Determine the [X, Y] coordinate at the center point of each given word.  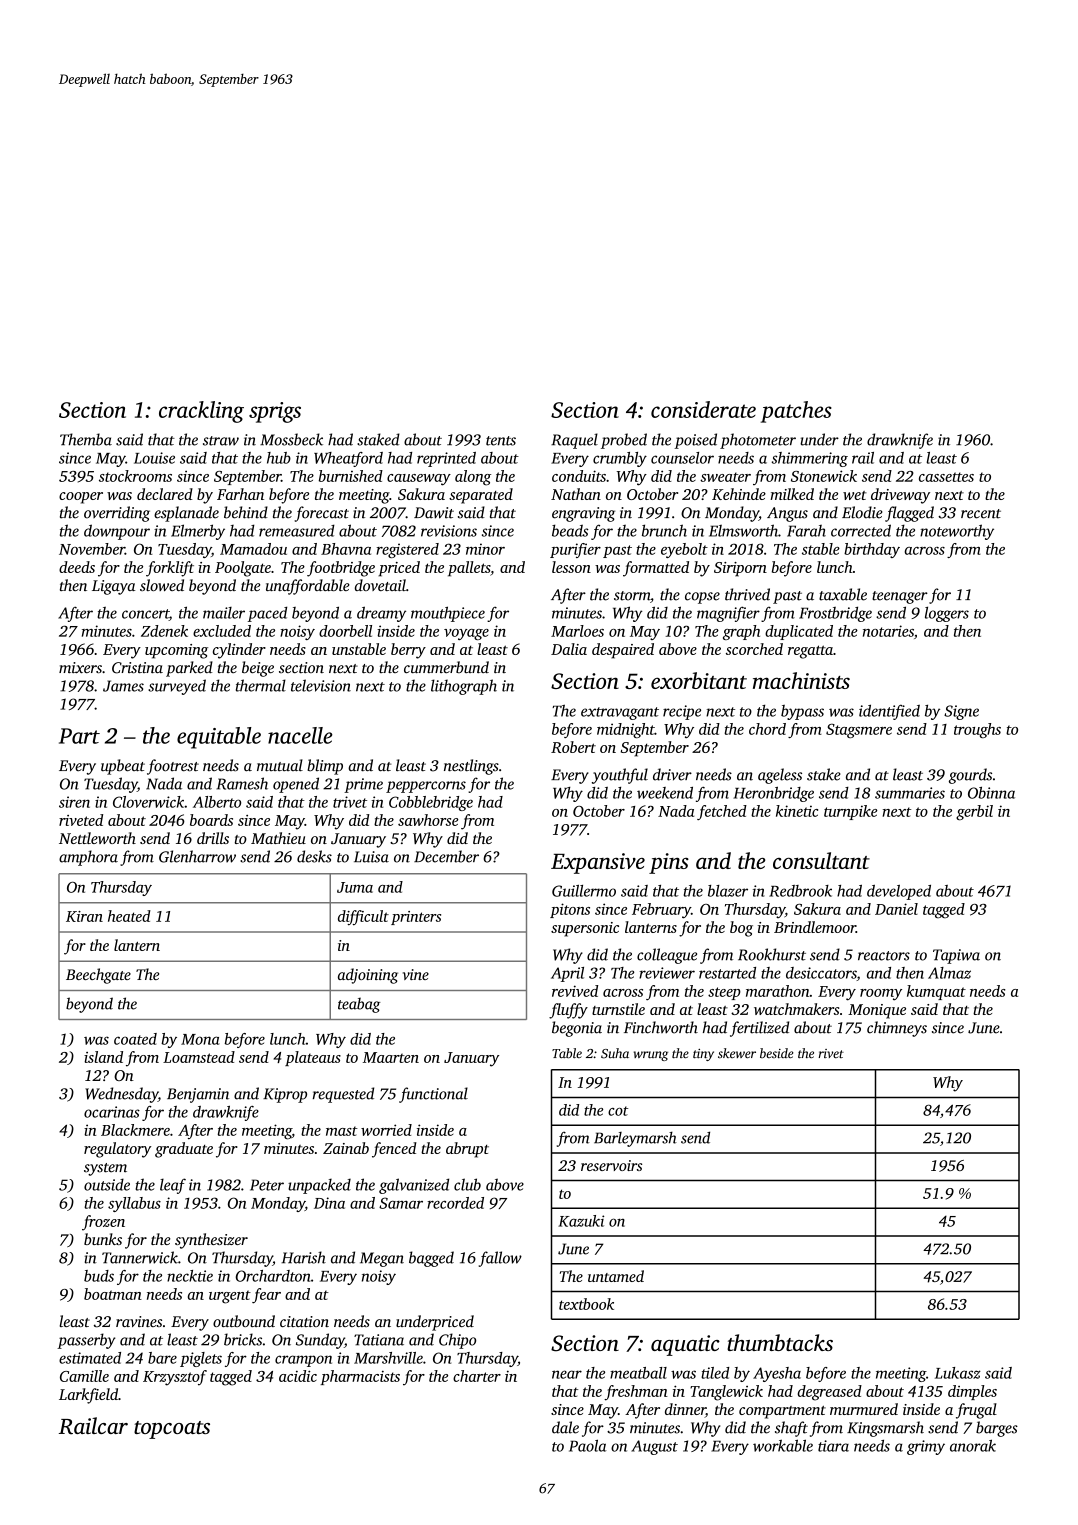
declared [165, 494]
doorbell [345, 631]
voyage [466, 634]
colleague [667, 956]
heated [129, 916]
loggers [947, 614]
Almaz [949, 973]
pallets [469, 569]
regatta [810, 652]
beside [777, 1053]
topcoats [172, 1430]
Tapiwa [956, 956]
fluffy [568, 1011]
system [105, 1169]
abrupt [467, 1150]
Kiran [84, 916]
